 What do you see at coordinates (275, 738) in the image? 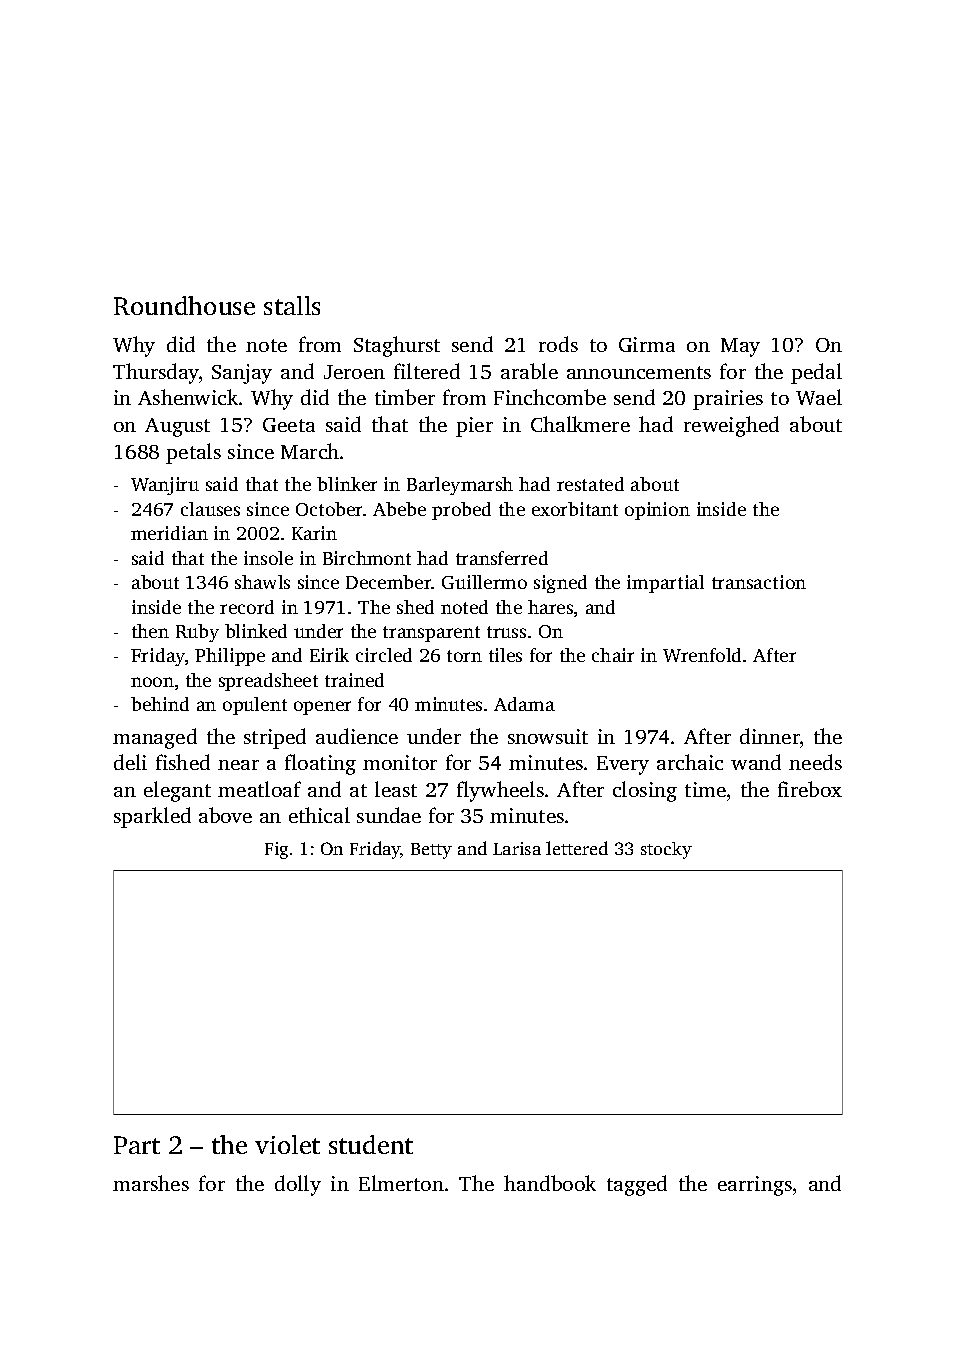
I see `striped` at bounding box center [275, 738].
